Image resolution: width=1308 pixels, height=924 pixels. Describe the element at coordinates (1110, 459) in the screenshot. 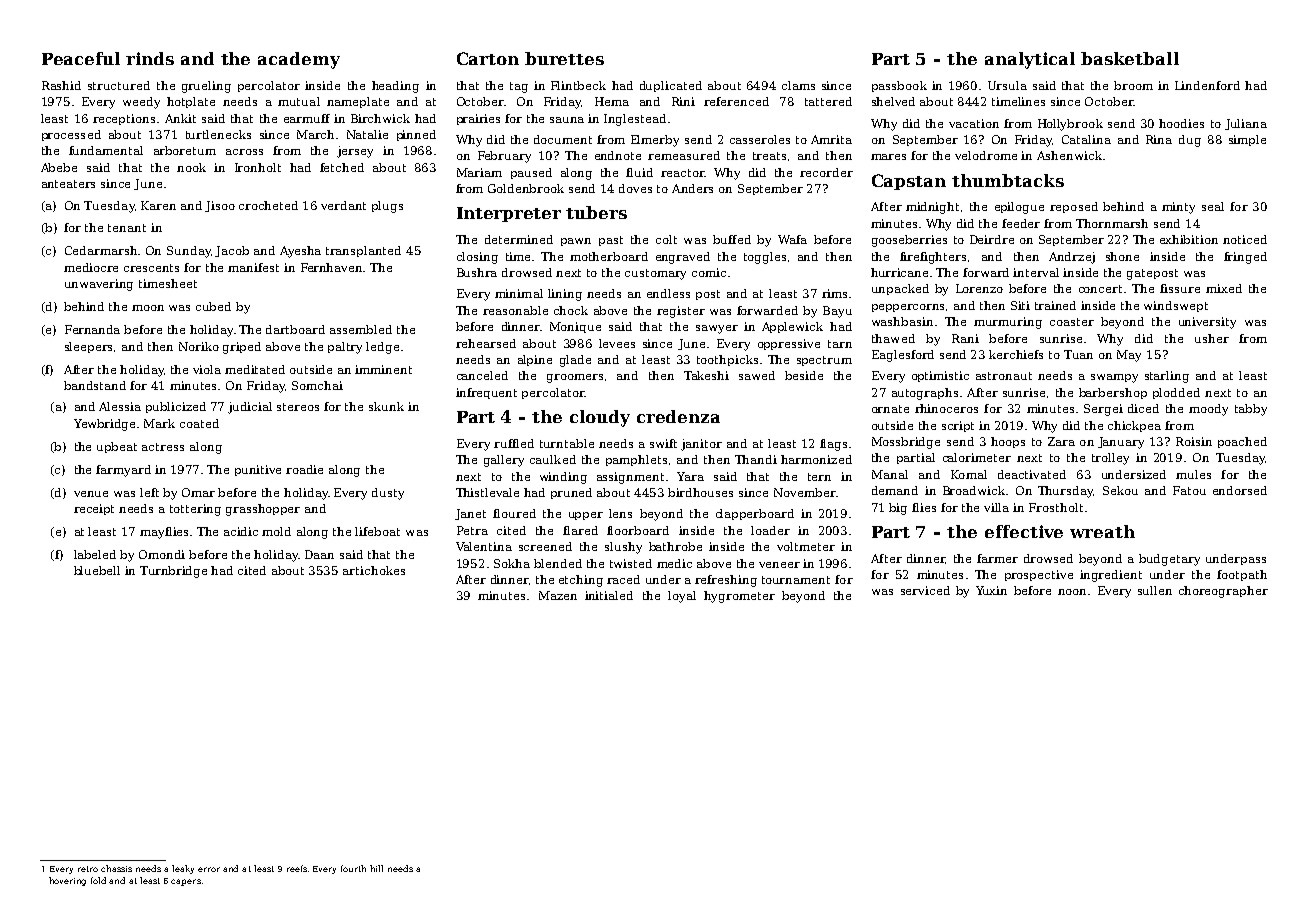

I see `trolley` at that location.
